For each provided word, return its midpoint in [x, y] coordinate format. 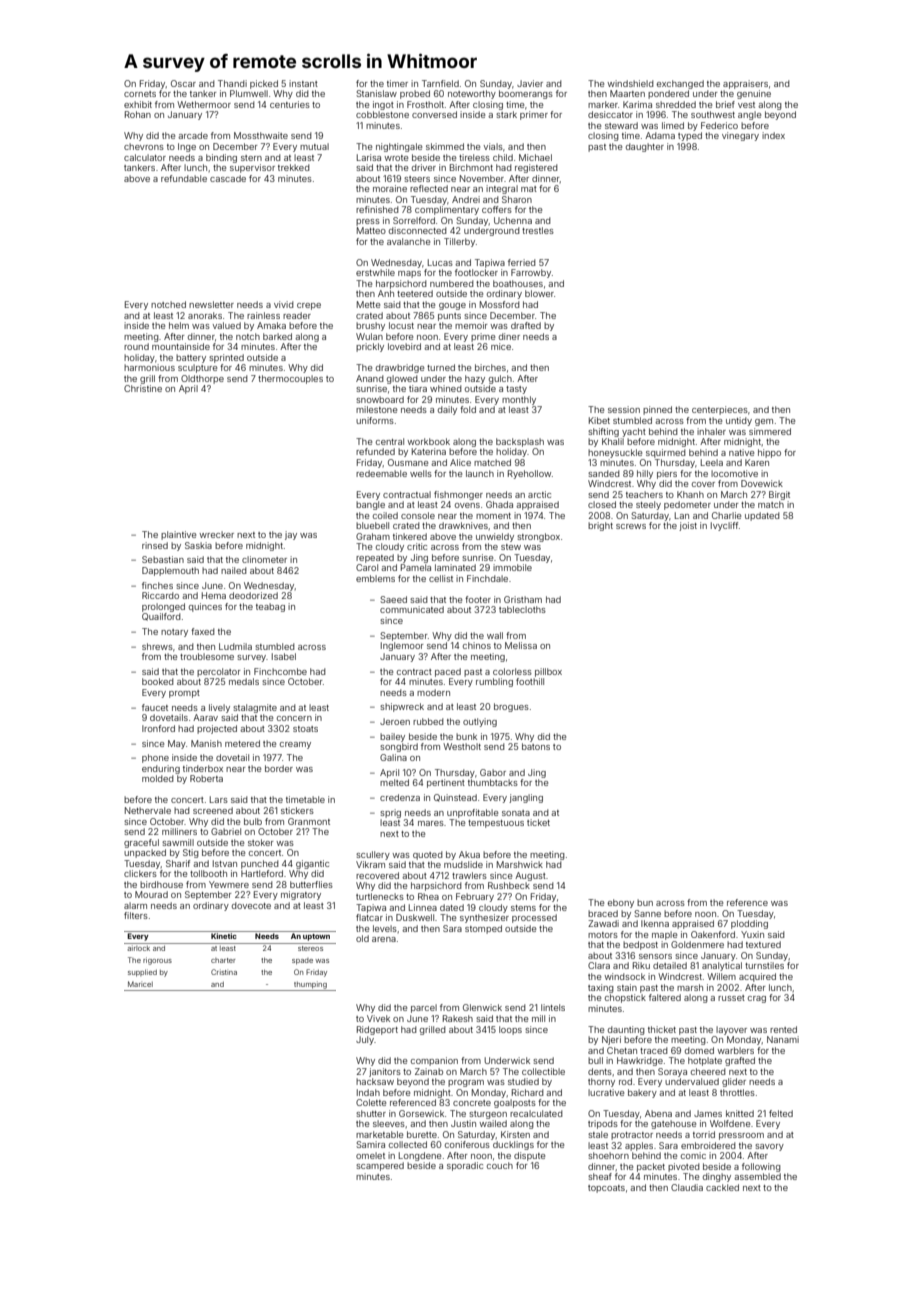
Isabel [284, 656]
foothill [530, 681]
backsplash [520, 442]
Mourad [151, 894]
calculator [145, 157]
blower [539, 293]
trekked [294, 167]
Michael [535, 157]
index [773, 135]
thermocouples [290, 379]
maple [664, 935]
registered [536, 168]
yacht [634, 432]
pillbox [548, 672]
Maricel [140, 984]
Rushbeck [509, 885]
